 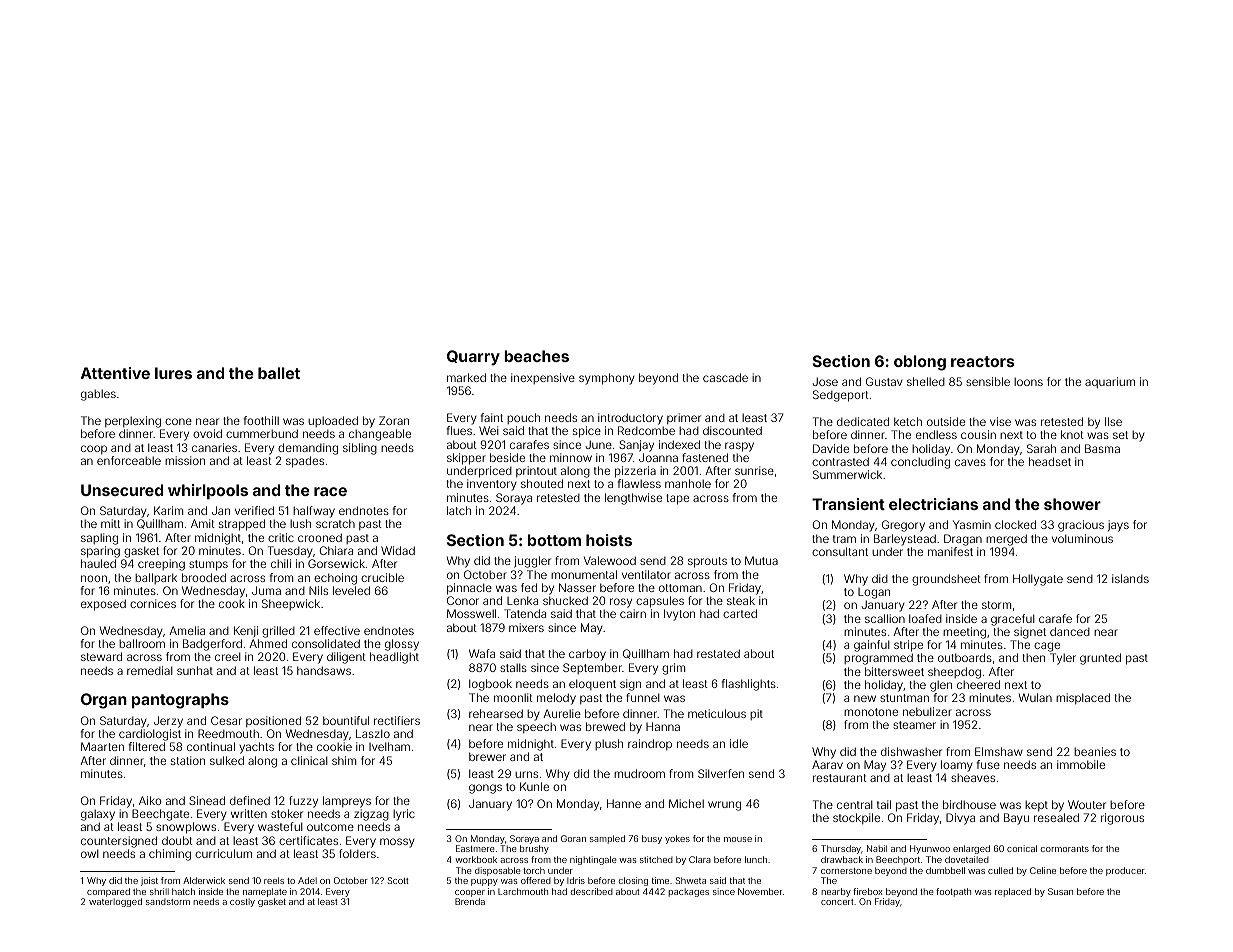 I want to click on Quarry, so click(x=473, y=358).
